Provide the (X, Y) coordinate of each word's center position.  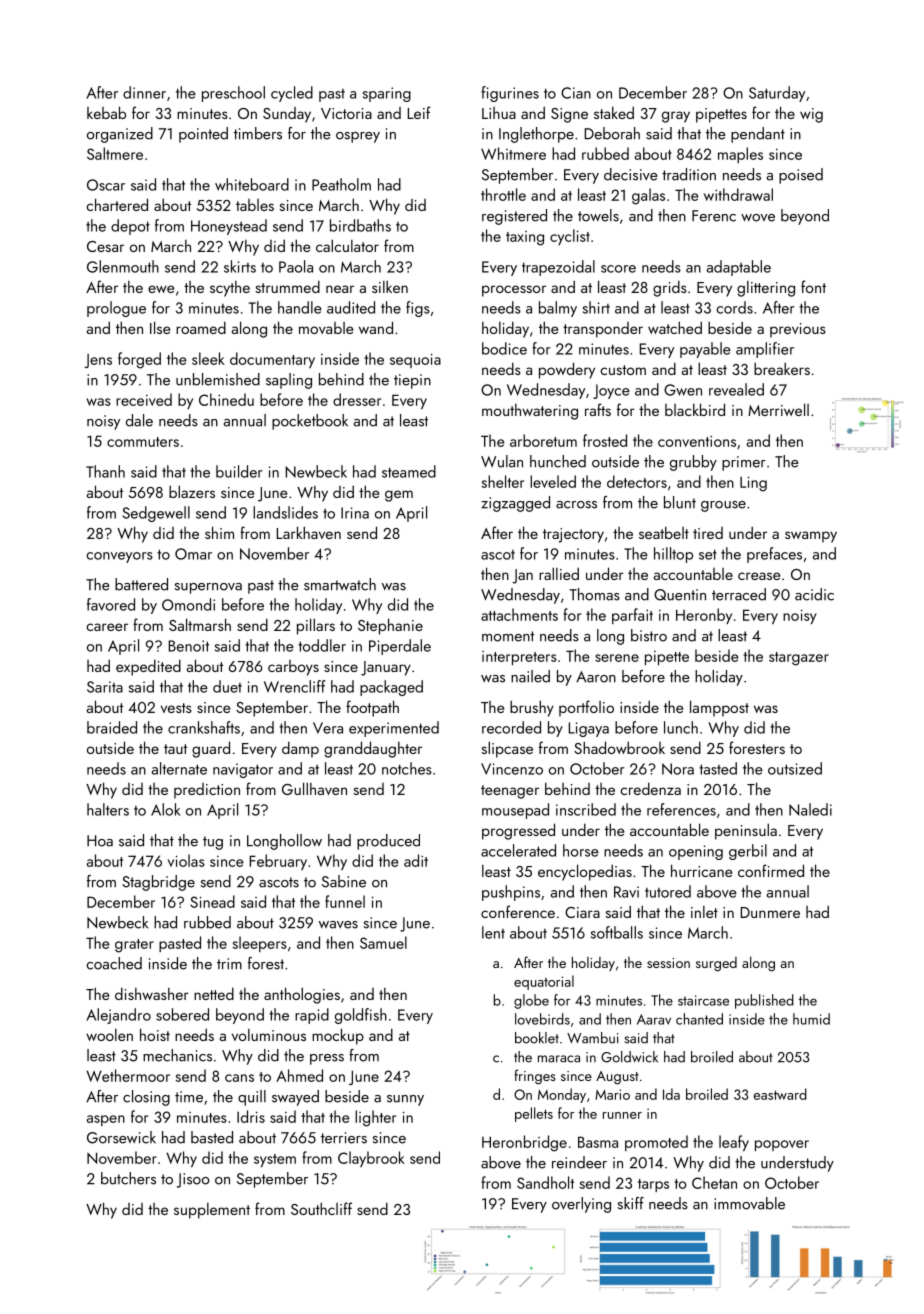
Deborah (612, 133)
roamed (201, 327)
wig (811, 115)
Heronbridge (524, 1143)
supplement (212, 1211)
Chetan (714, 1182)
